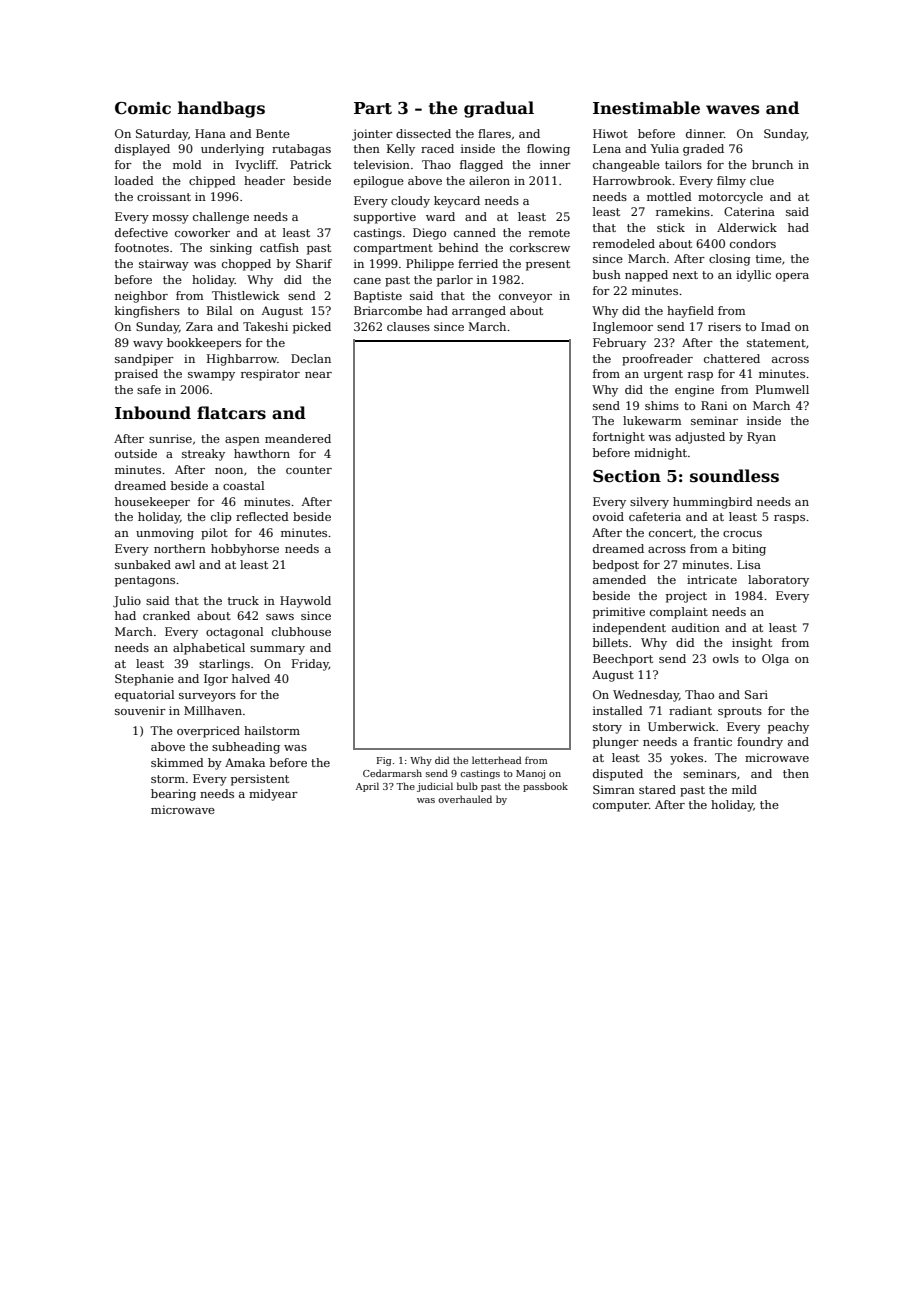 Image resolution: width=924 pixels, height=1308 pixels. What do you see at coordinates (152, 503) in the page?
I see `housekeeper` at bounding box center [152, 503].
